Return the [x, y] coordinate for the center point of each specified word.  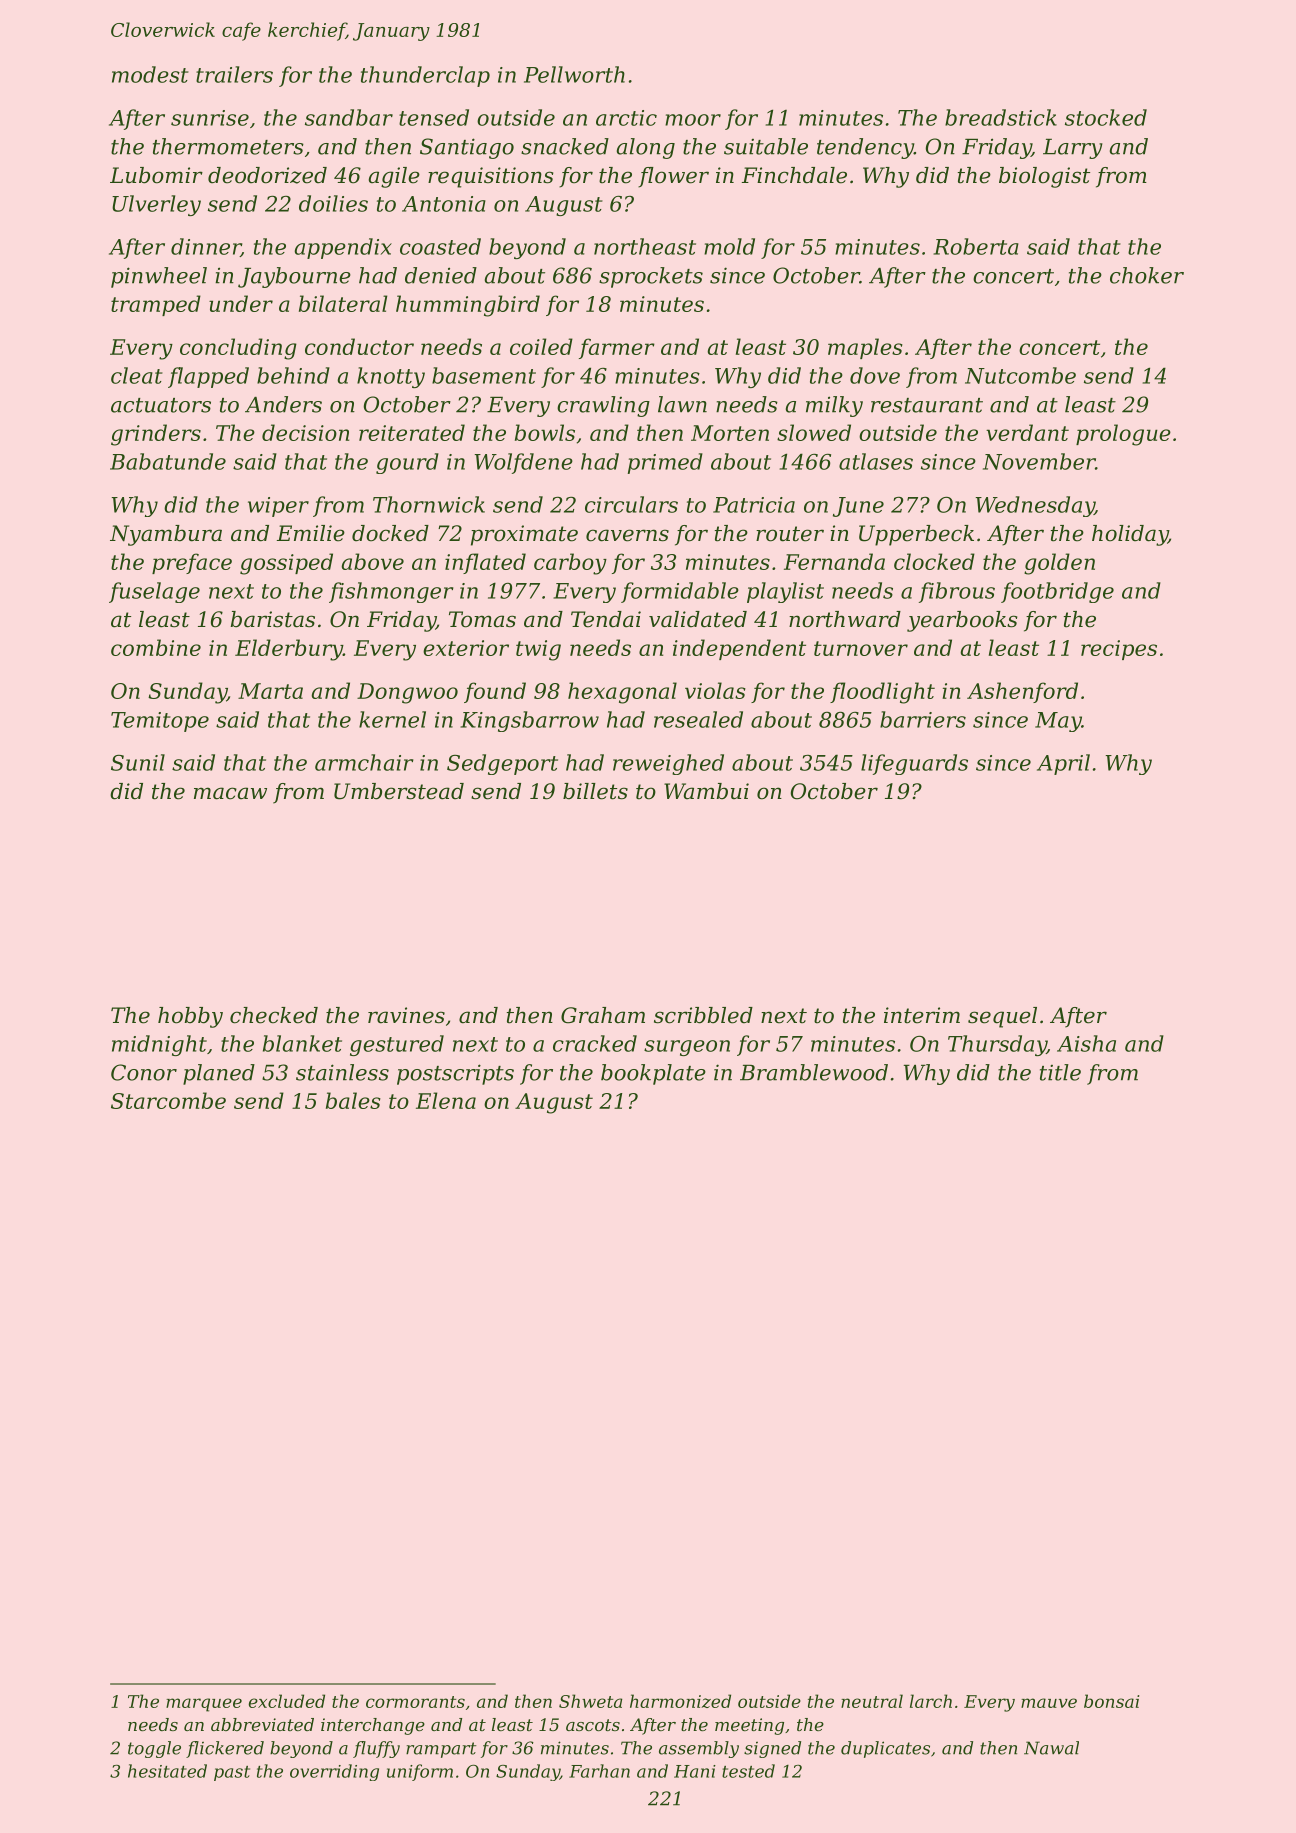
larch [931, 1701]
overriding [334, 1772]
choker [1147, 275]
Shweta [590, 1701]
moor [693, 120]
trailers [234, 74]
